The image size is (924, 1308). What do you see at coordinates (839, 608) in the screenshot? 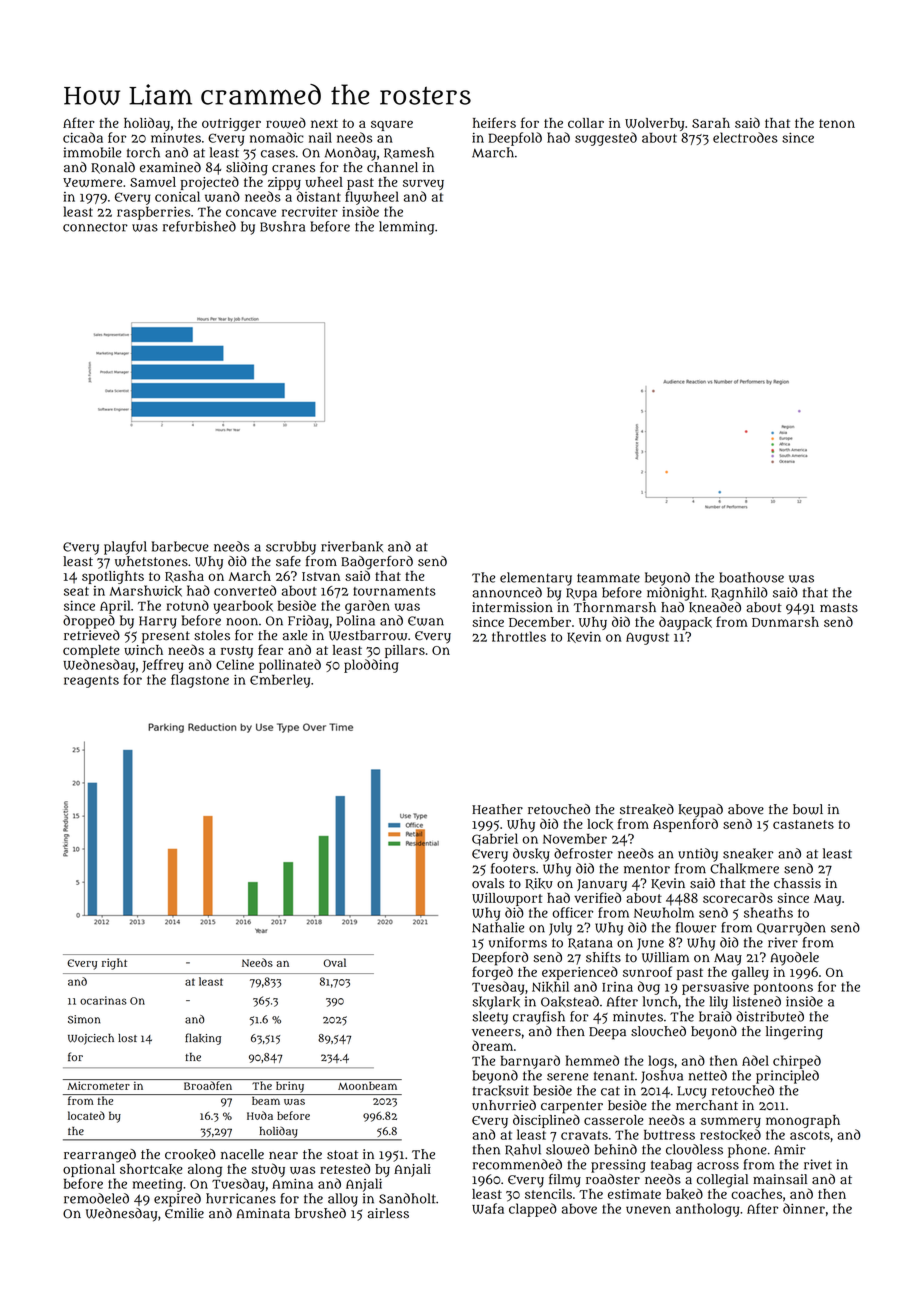
I see `masts` at bounding box center [839, 608].
